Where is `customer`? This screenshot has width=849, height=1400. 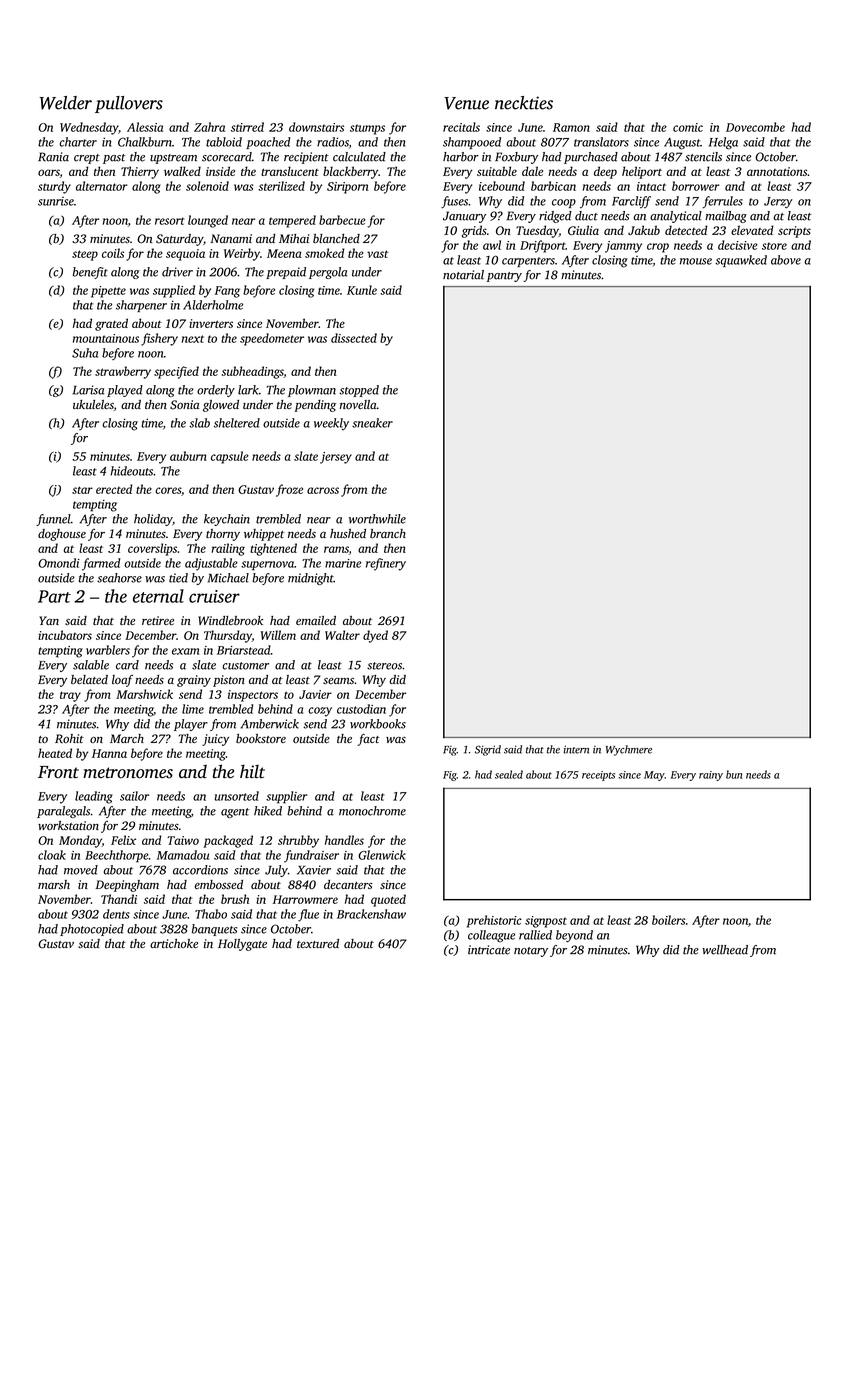 customer is located at coordinates (246, 666).
